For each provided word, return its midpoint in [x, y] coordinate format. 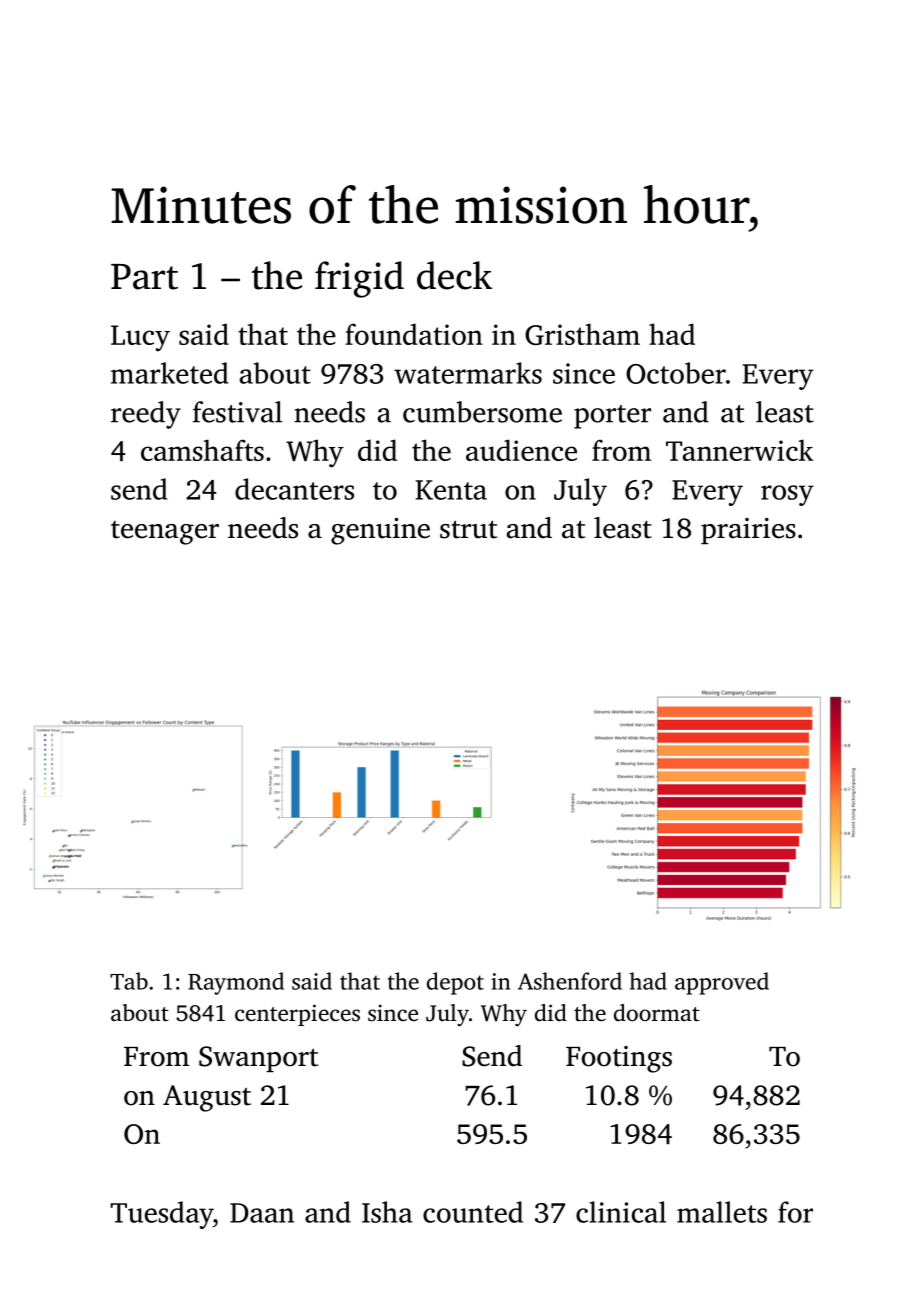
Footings [619, 1059]
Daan [262, 1213]
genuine [380, 531]
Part [144, 277]
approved [722, 983]
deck [454, 275]
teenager [165, 533]
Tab [129, 981]
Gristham [582, 334]
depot [455, 983]
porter [612, 417]
